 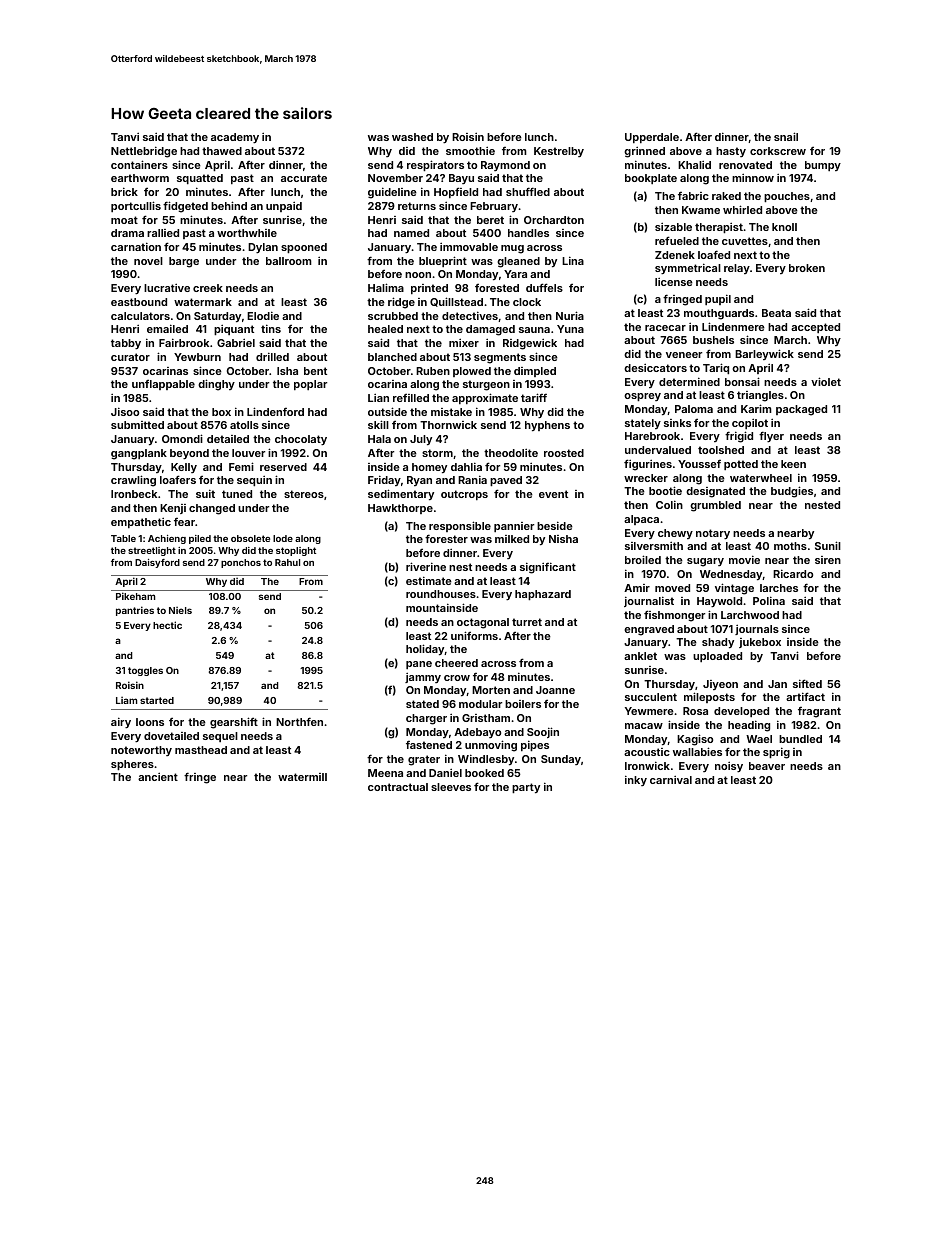 I want to click on academy, so click(x=235, y=138).
